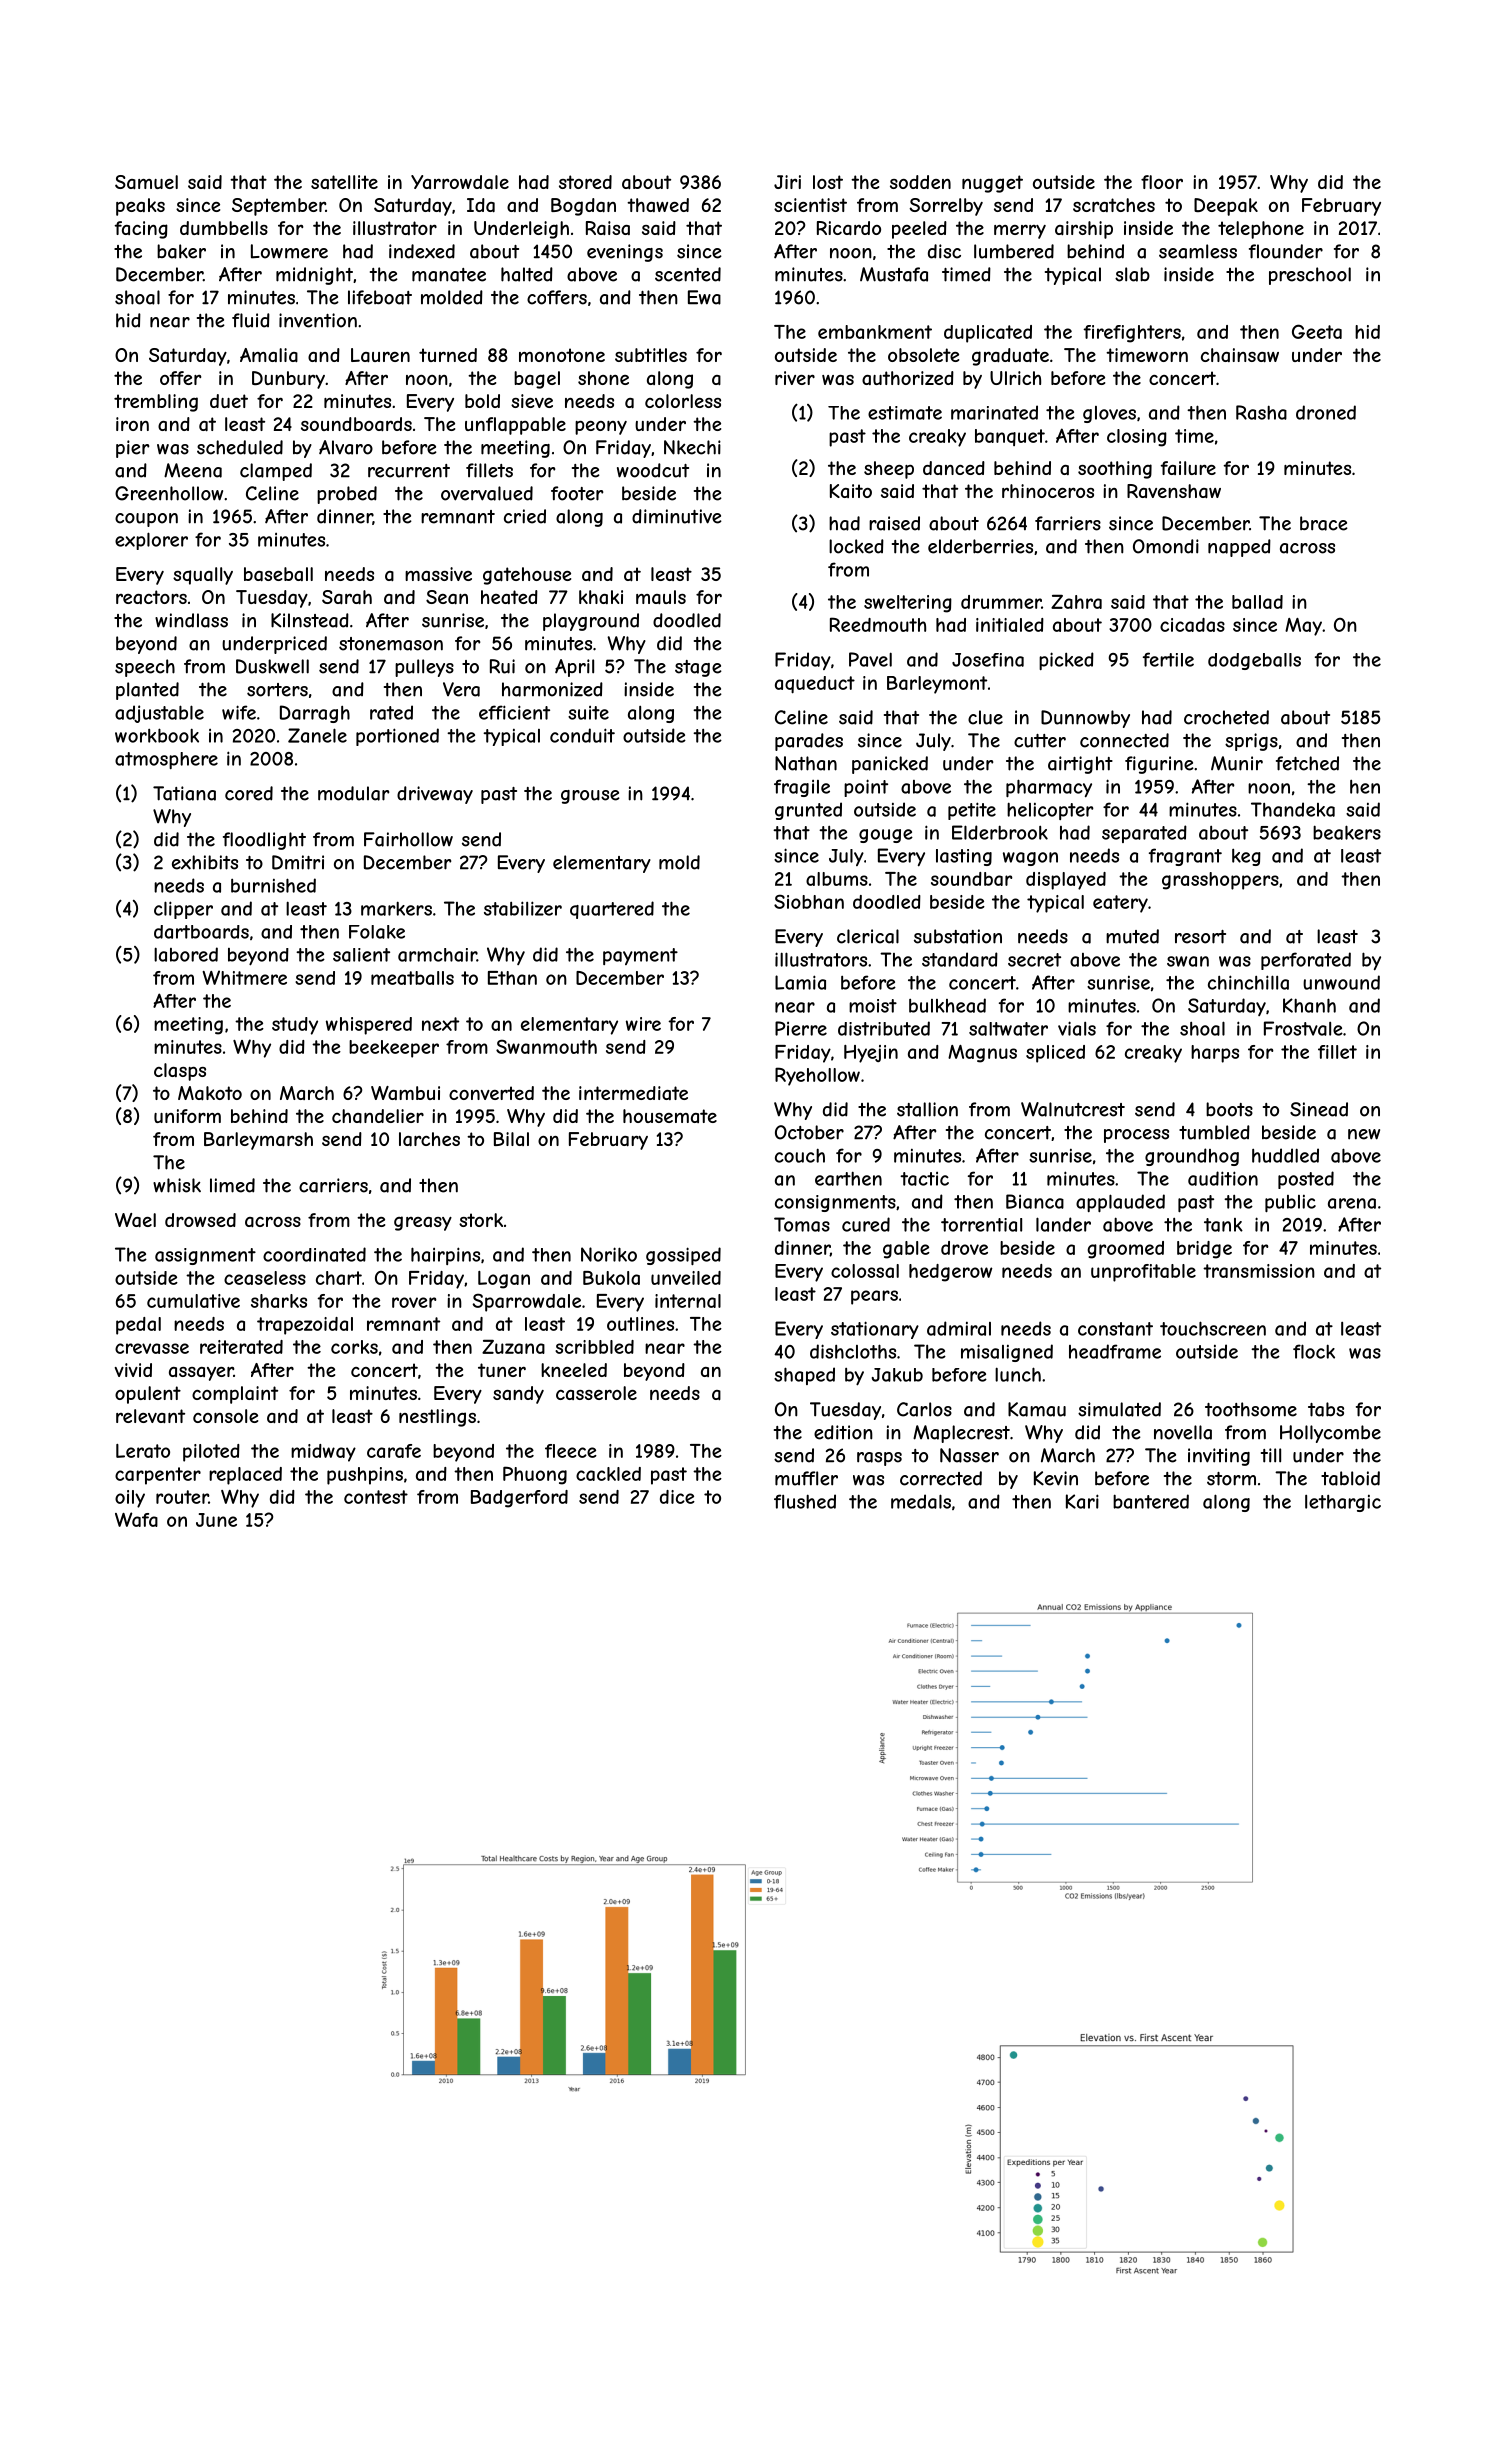 The image size is (1496, 2464). Describe the element at coordinates (438, 574) in the screenshot. I see `massive` at that location.
